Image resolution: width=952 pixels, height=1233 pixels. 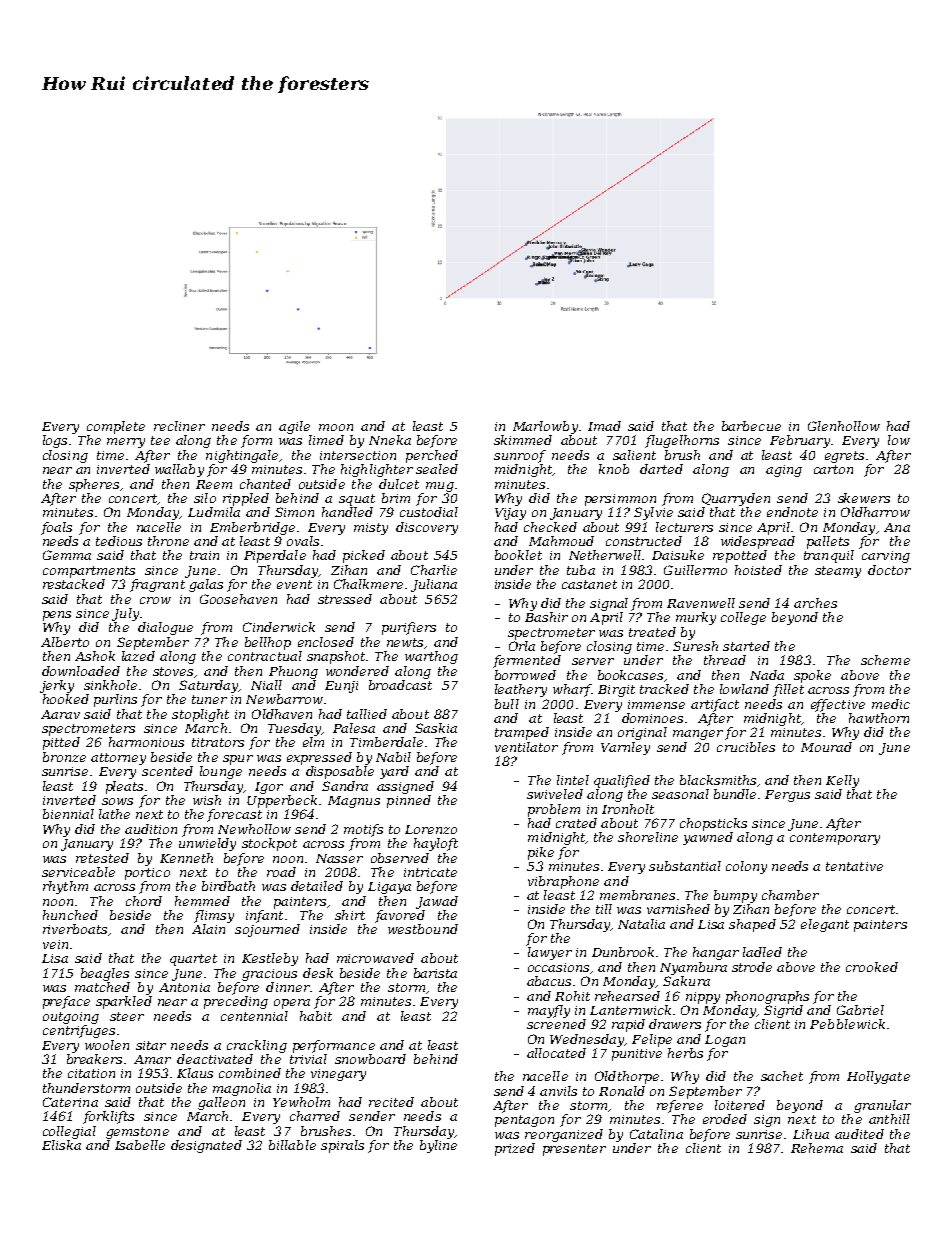 I want to click on pentagon, so click(x=524, y=1121).
